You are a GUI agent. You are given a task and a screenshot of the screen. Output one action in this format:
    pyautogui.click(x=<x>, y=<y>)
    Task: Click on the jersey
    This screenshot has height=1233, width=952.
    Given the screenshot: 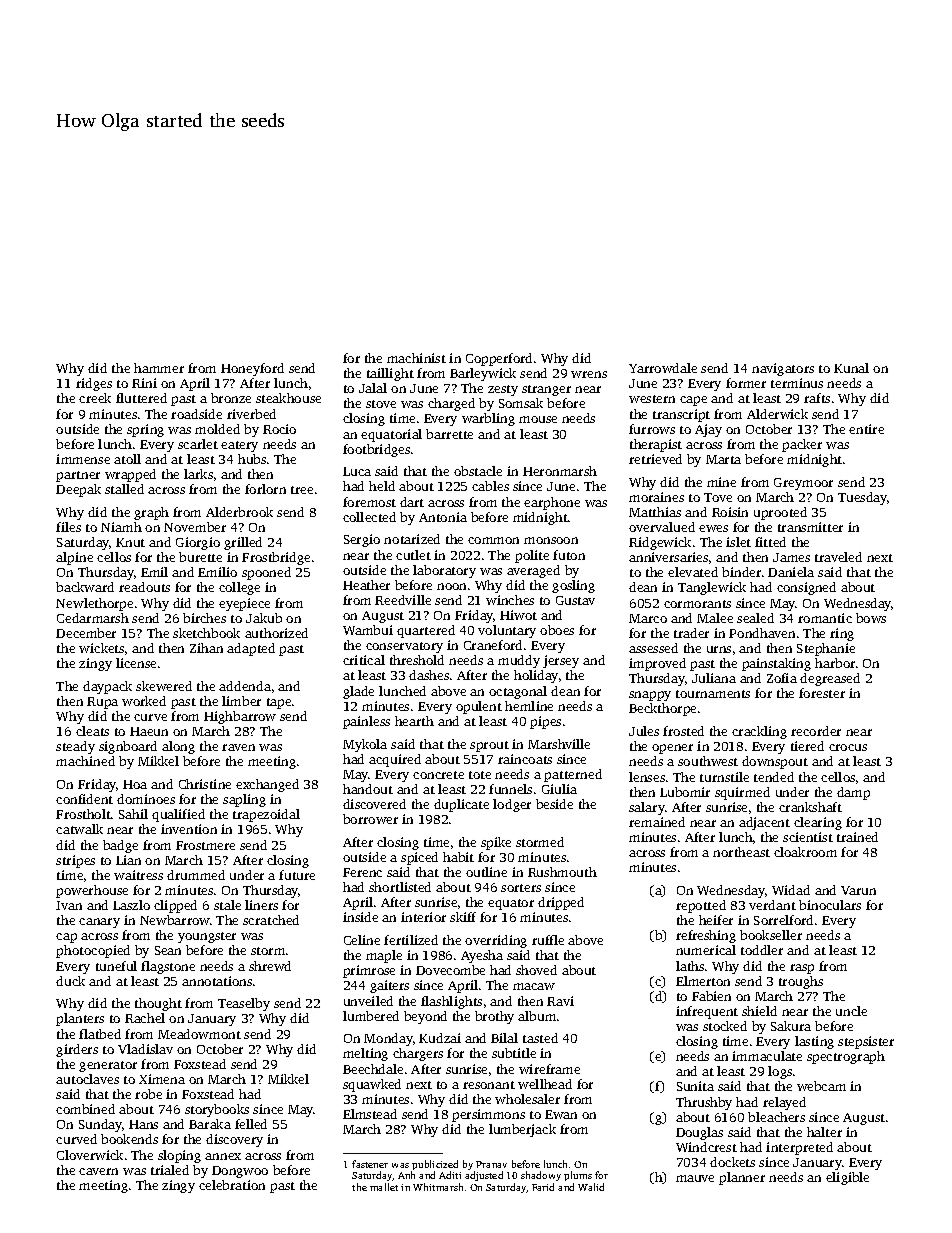 What is the action you would take?
    pyautogui.click(x=561, y=661)
